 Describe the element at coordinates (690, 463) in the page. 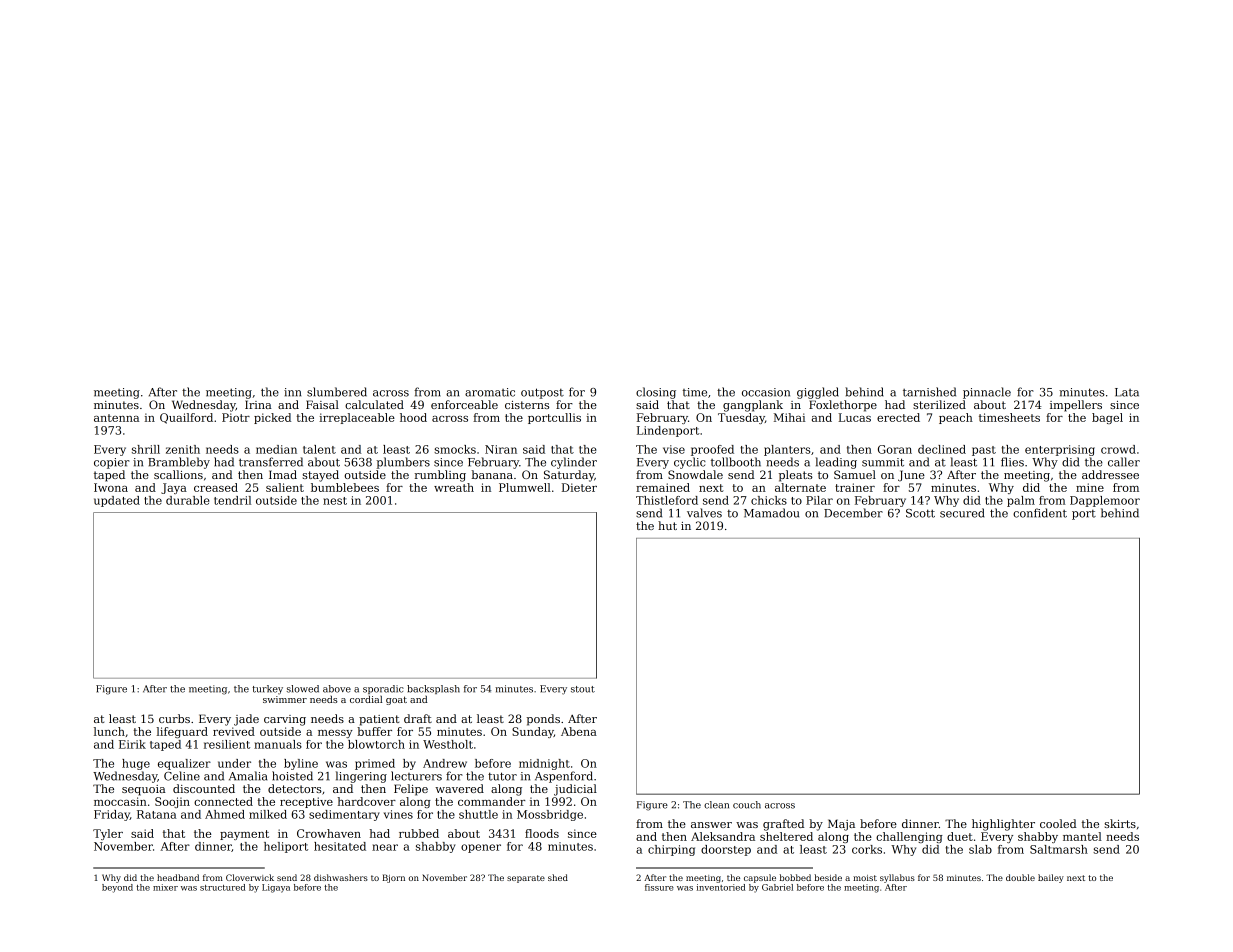

I see `cyclic` at that location.
